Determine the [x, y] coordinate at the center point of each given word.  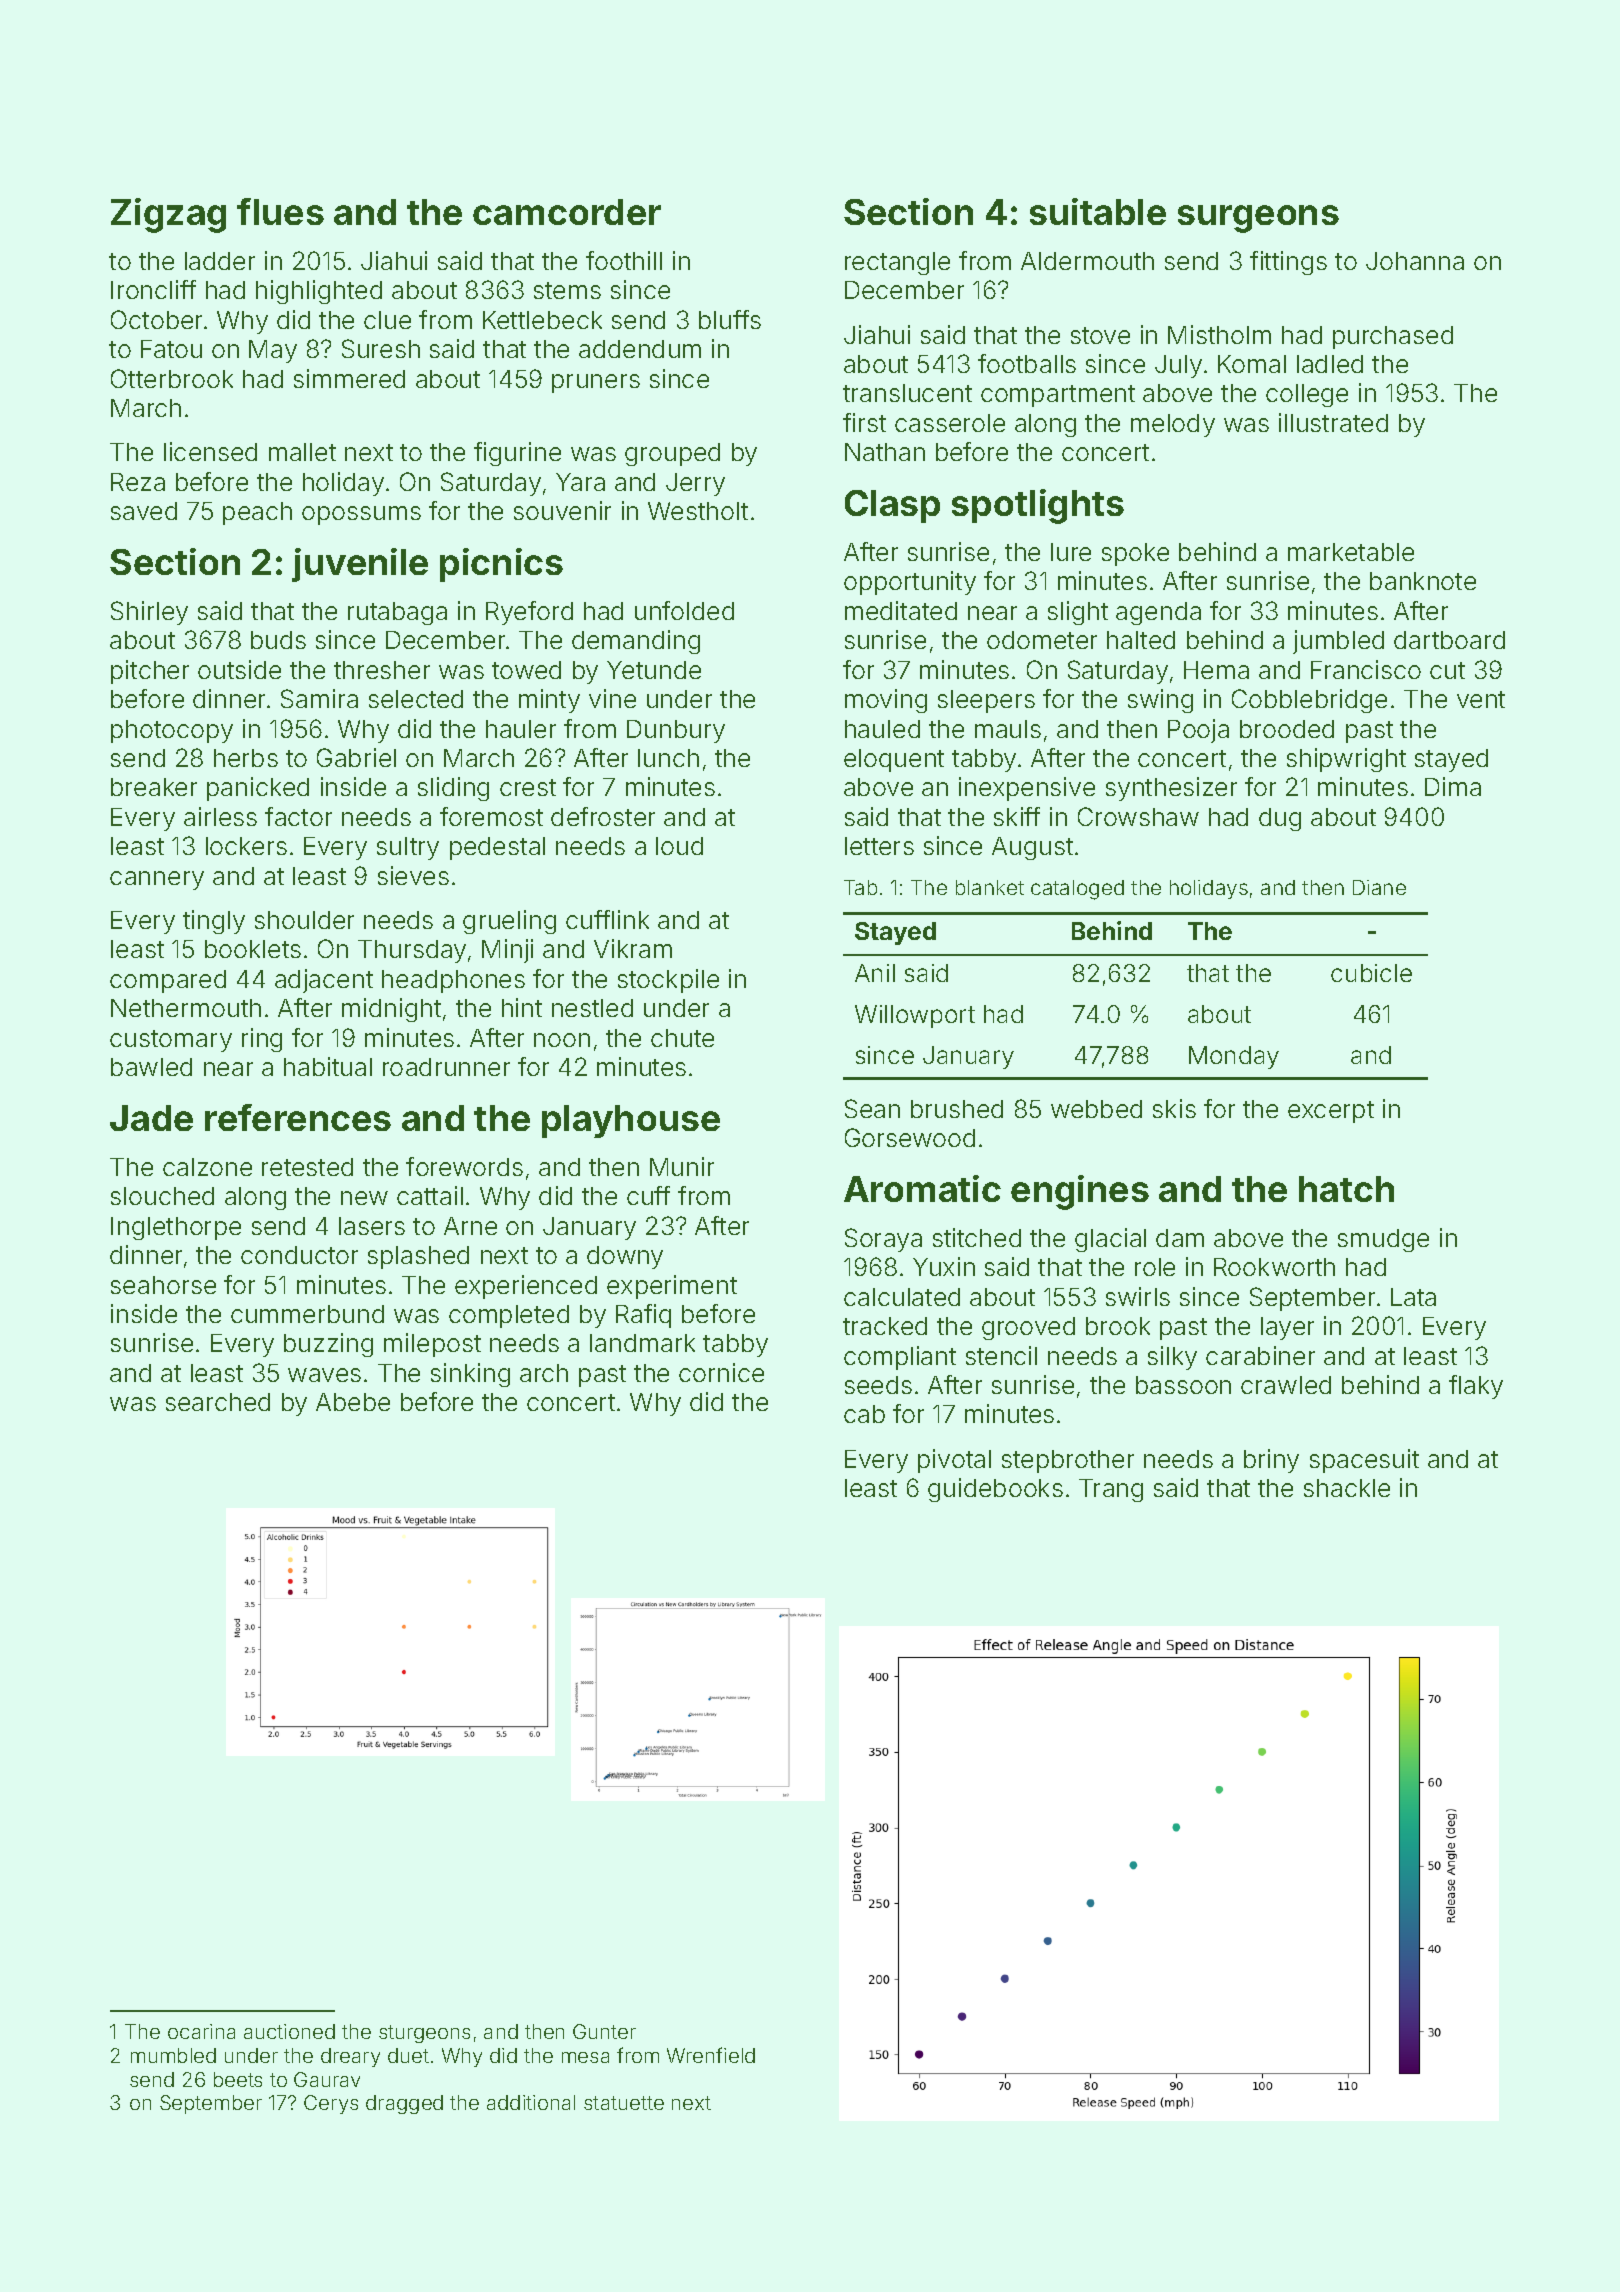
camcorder [567, 212]
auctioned [289, 2031]
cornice [721, 1372]
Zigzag [168, 215]
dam [1180, 1238]
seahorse [163, 1285]
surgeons [1258, 219]
